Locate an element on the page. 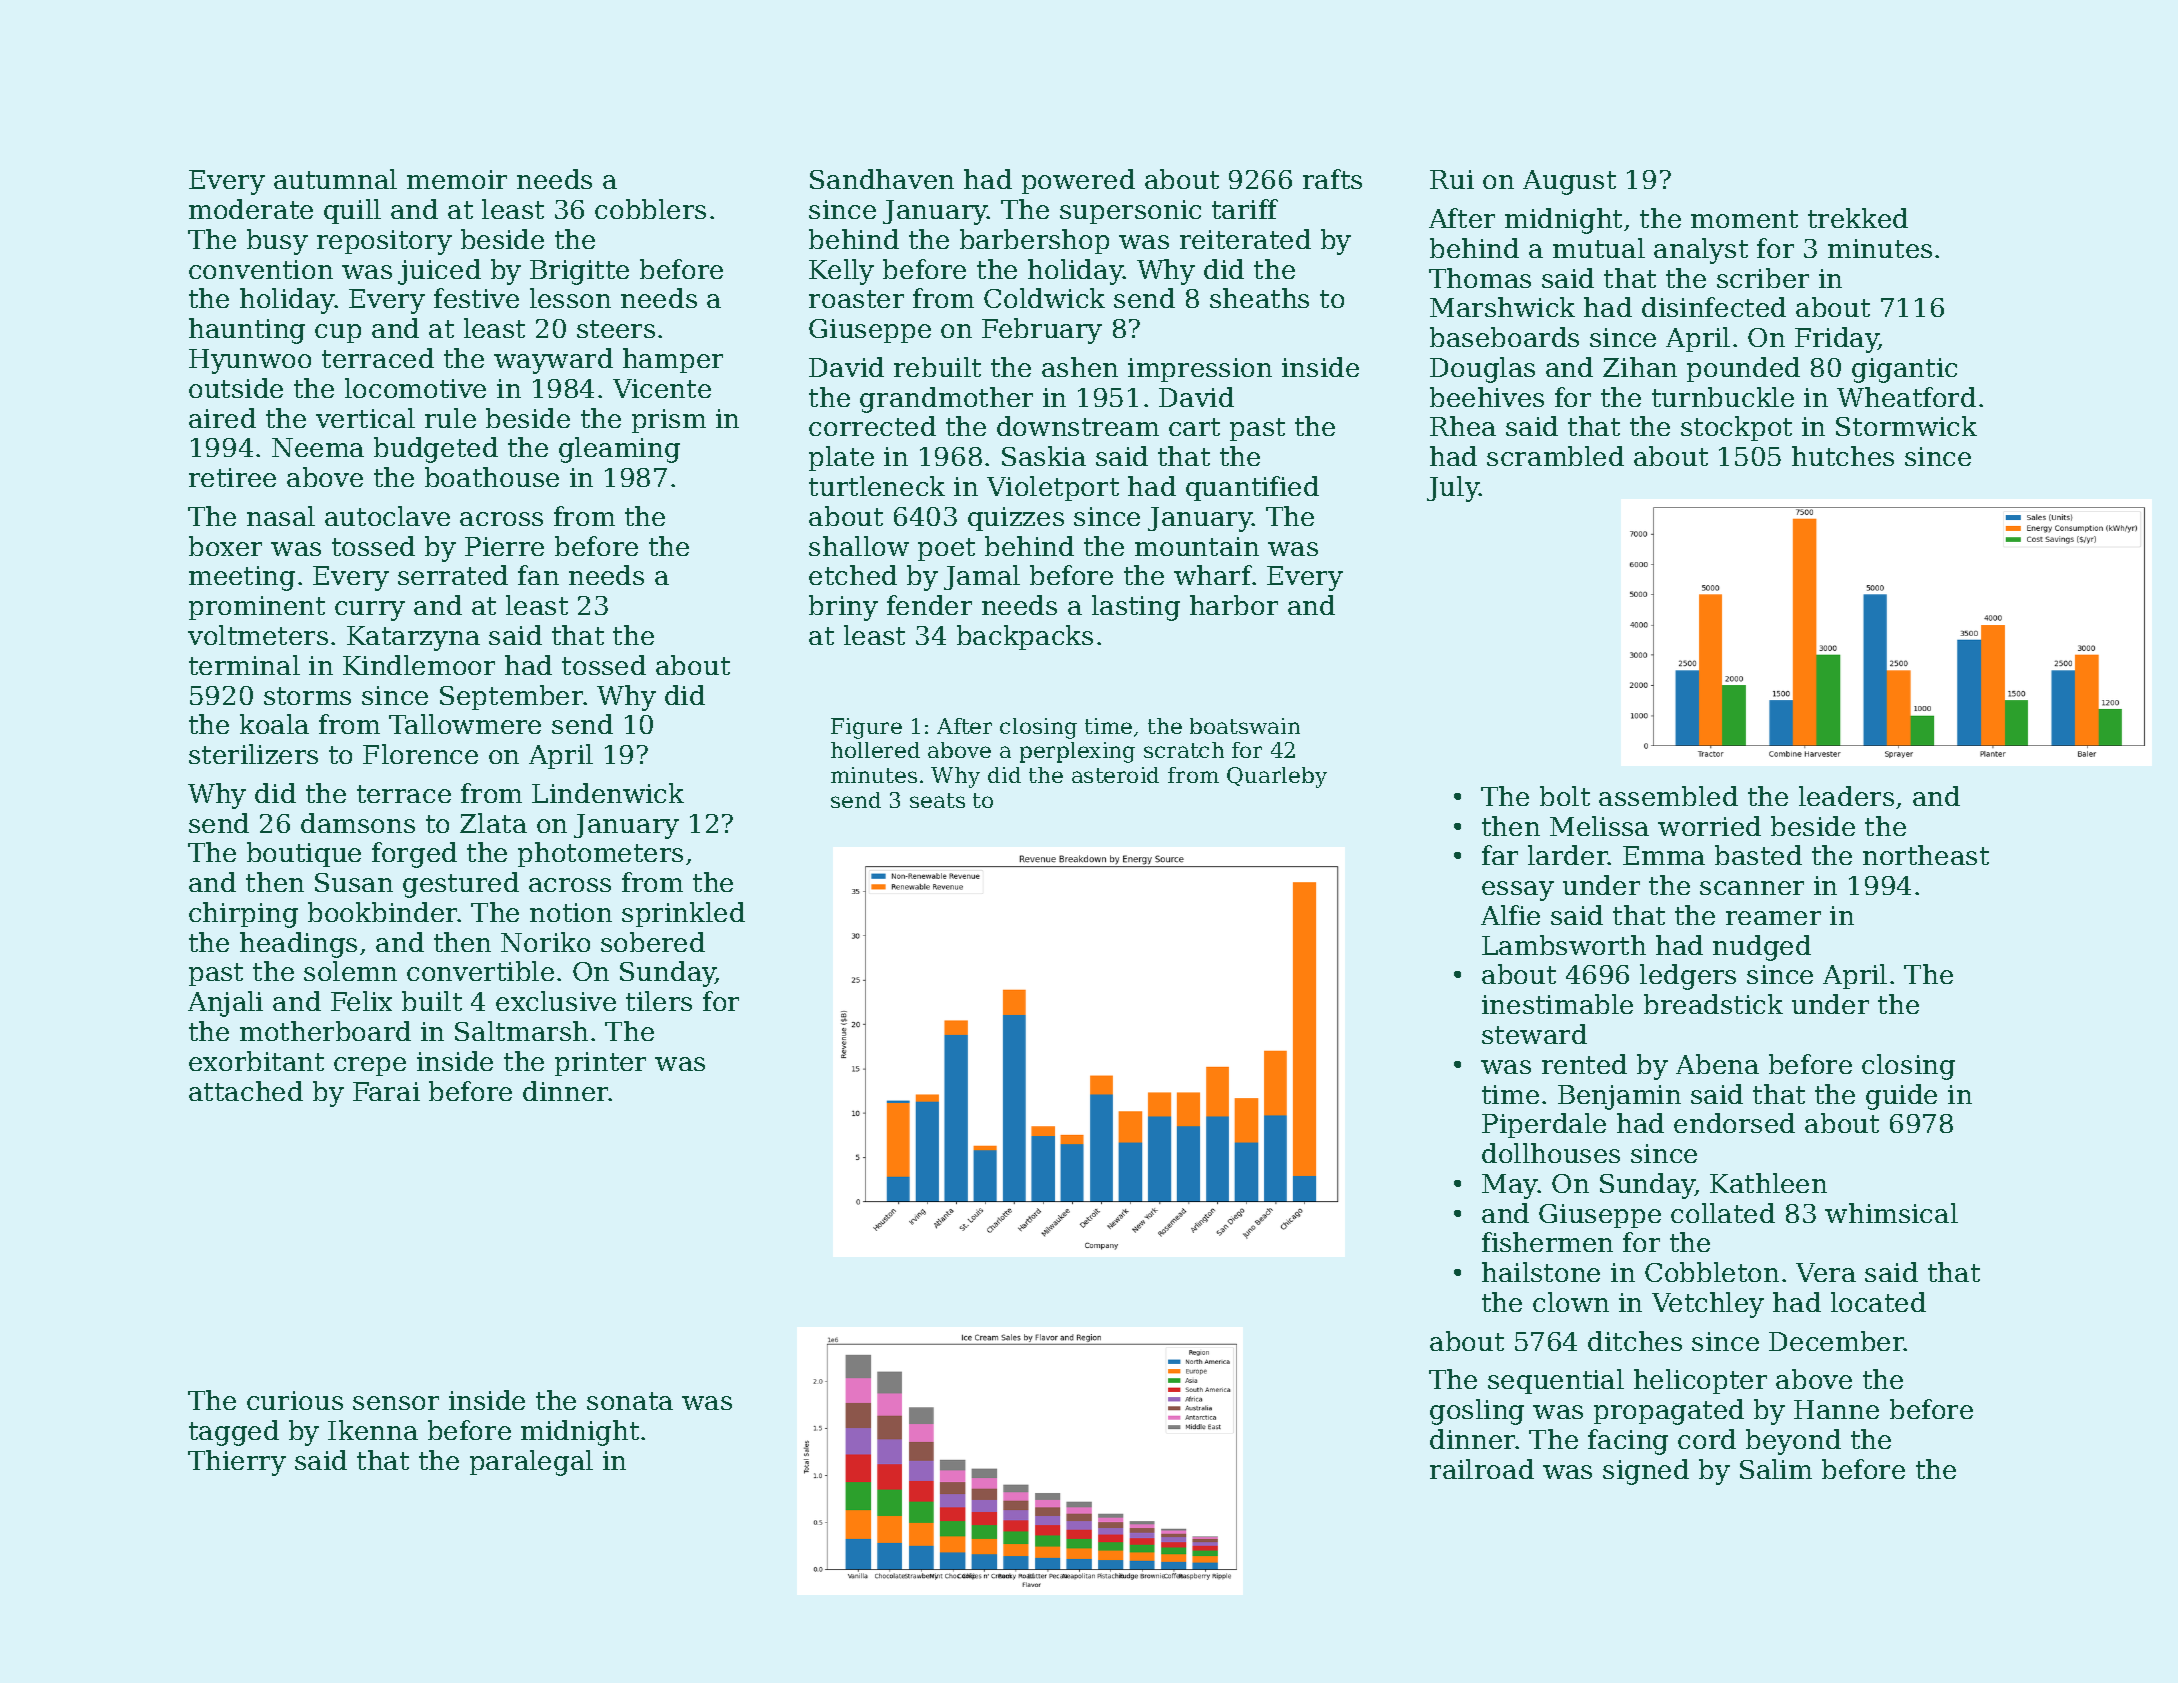  powered is located at coordinates (1078, 181).
